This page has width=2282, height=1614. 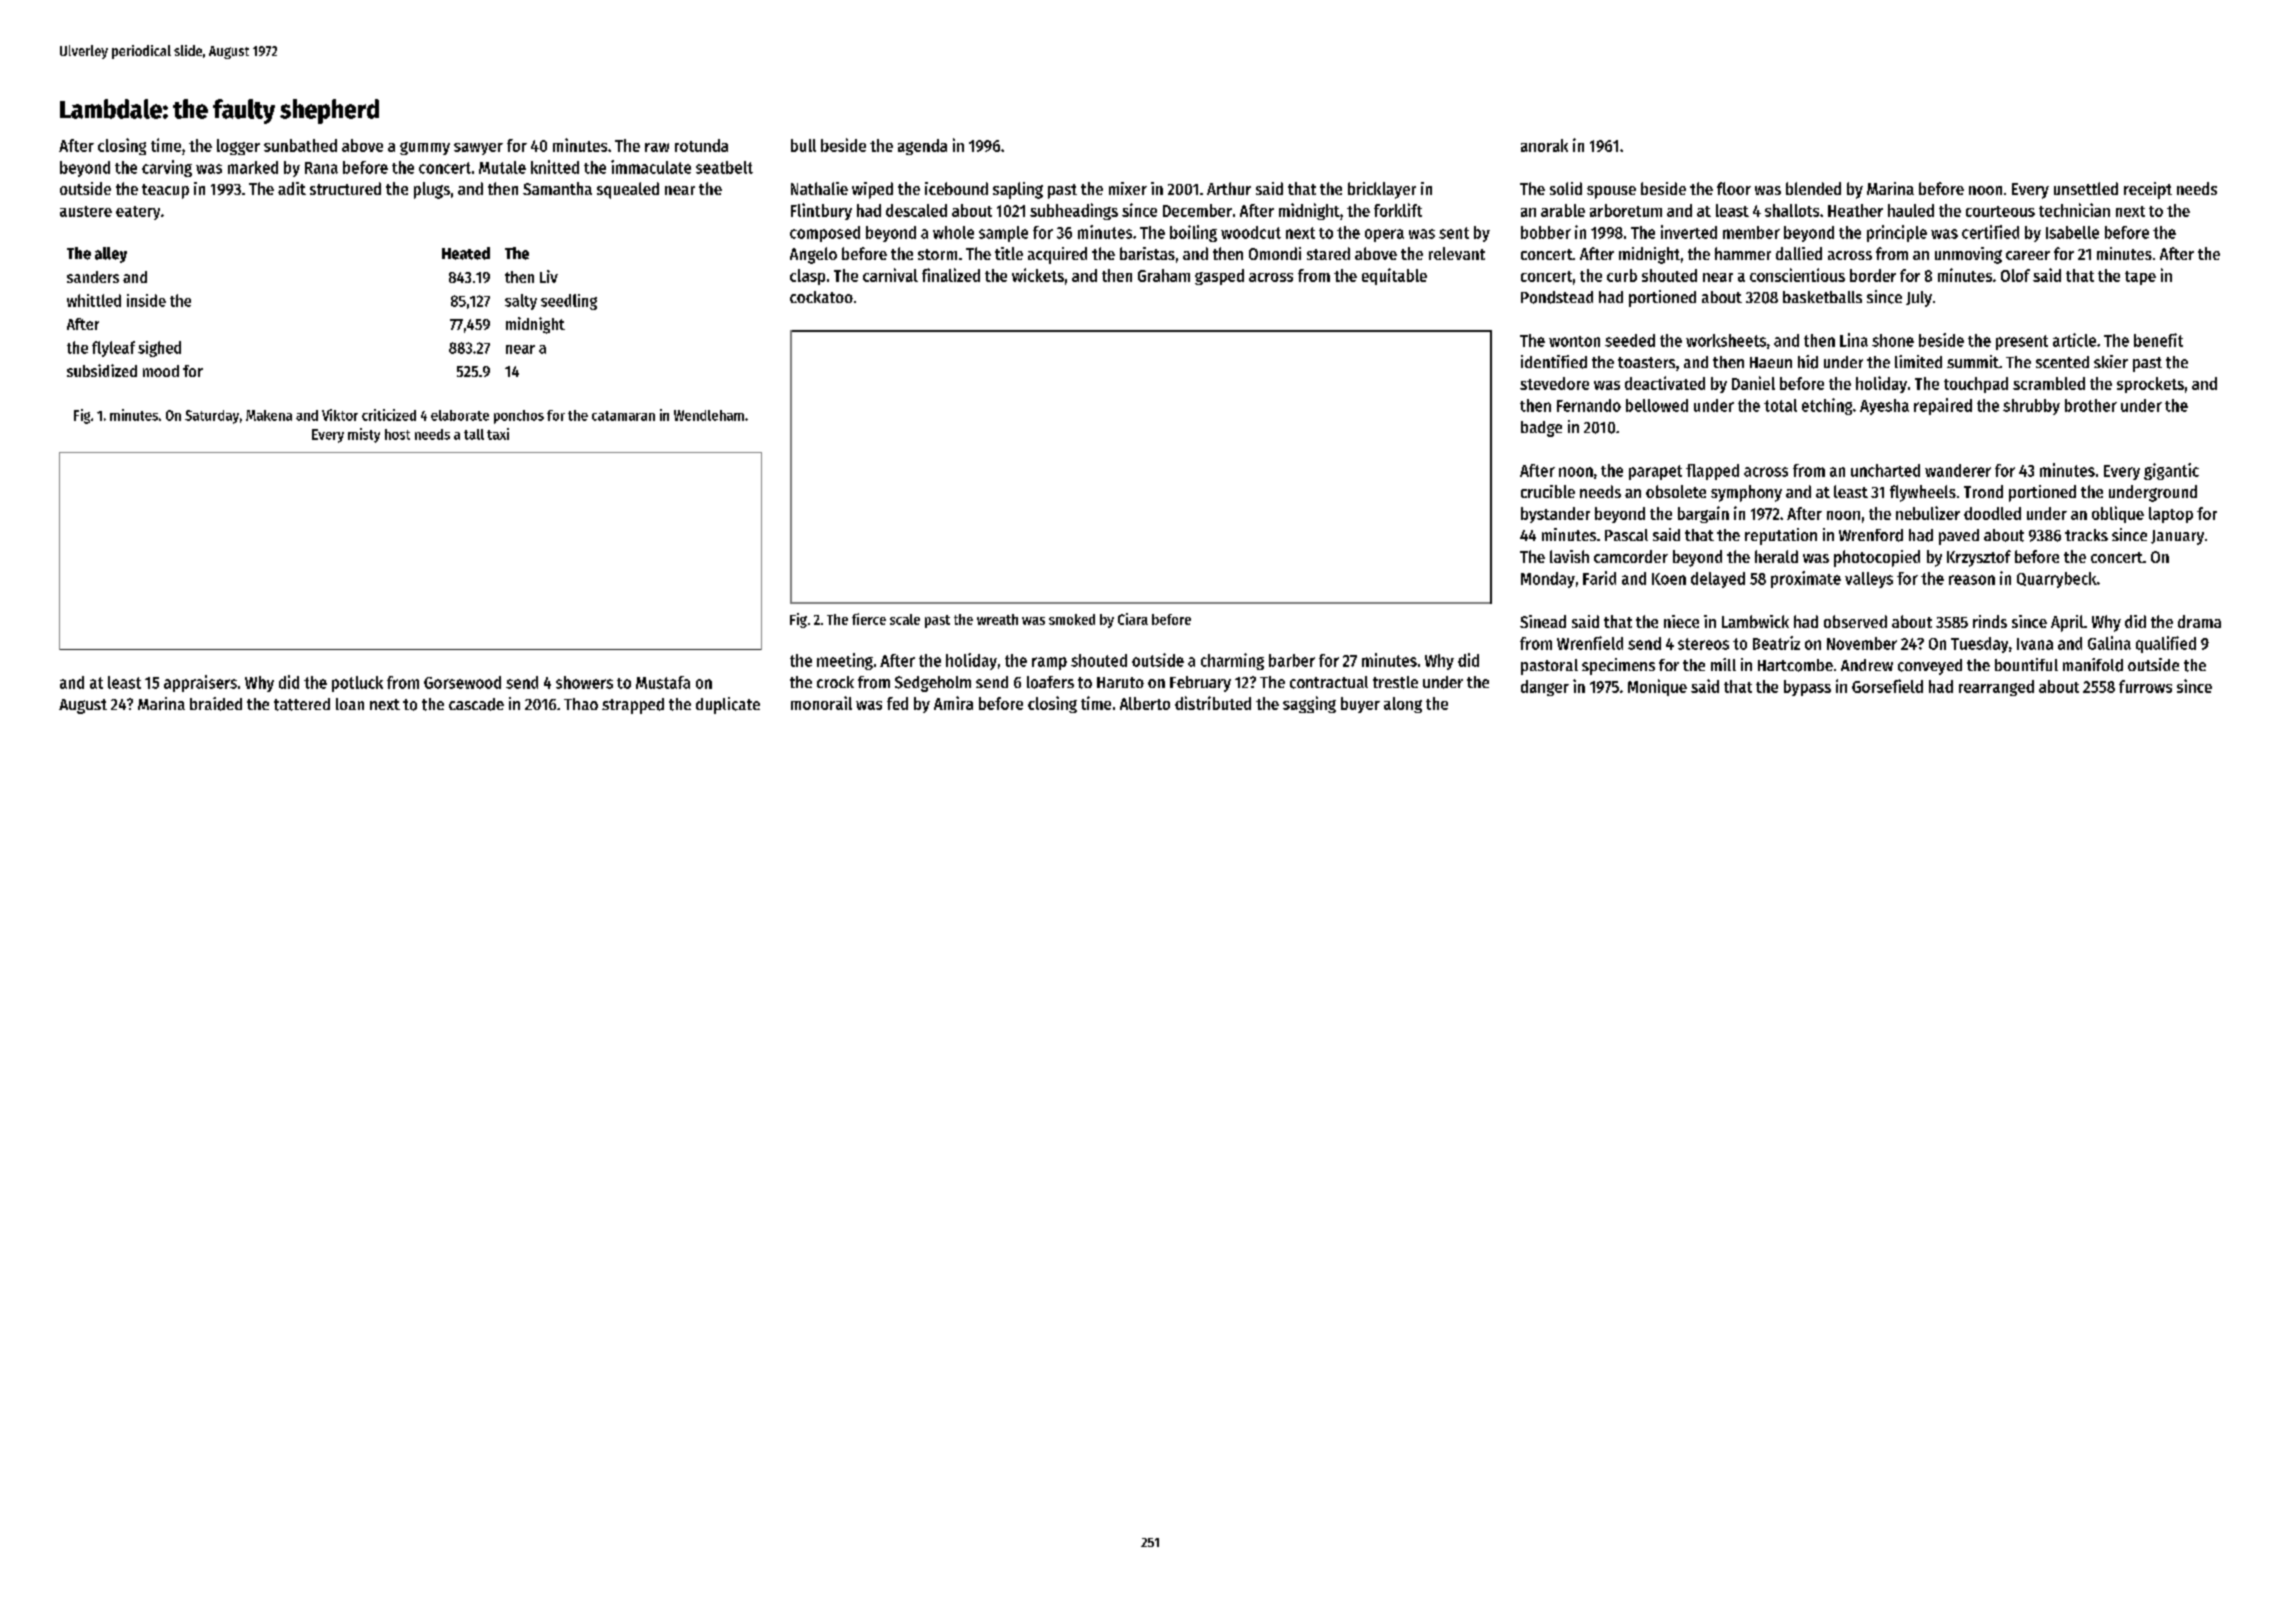 I want to click on Trond, so click(x=1983, y=491).
